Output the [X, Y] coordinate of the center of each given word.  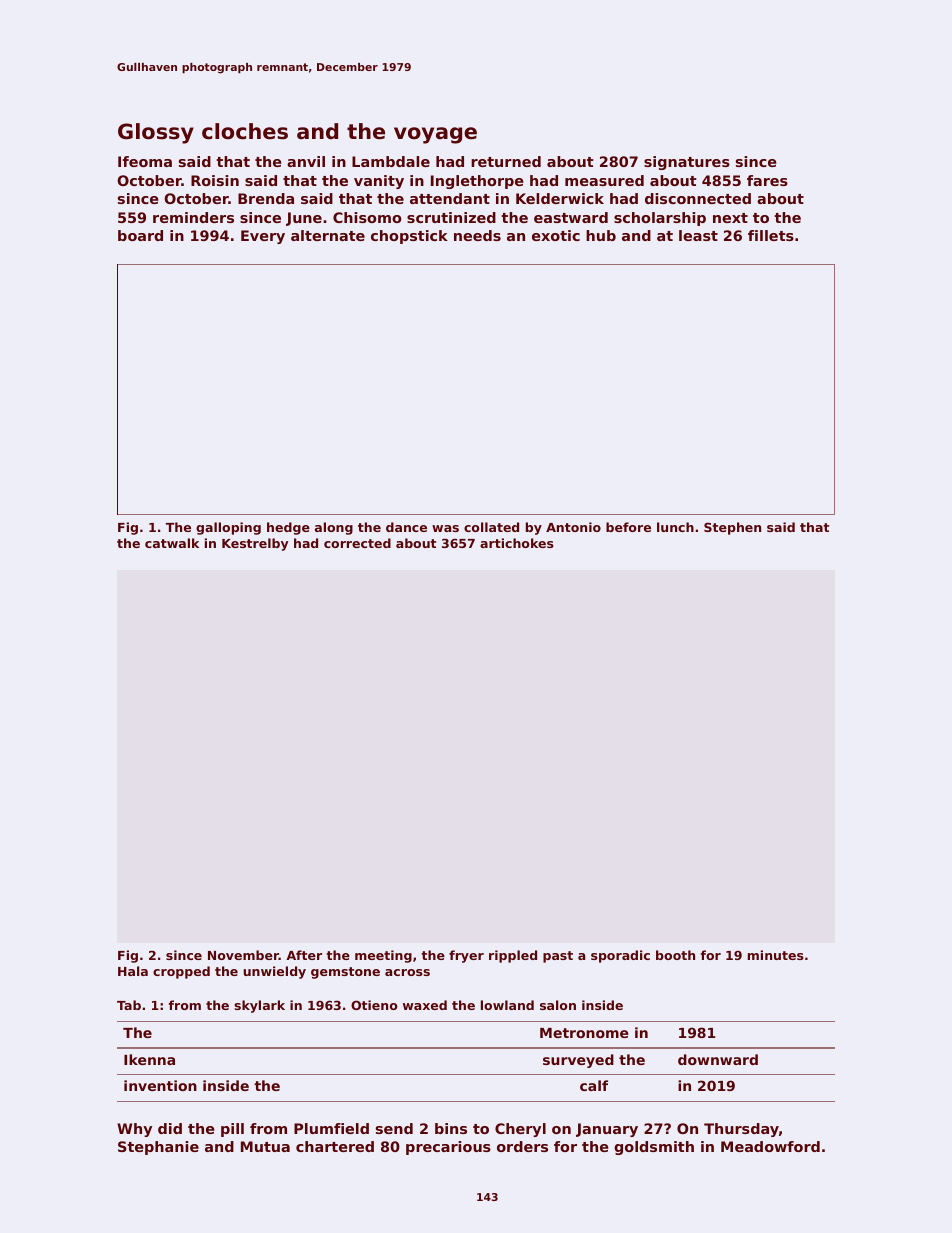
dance [406, 527]
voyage [435, 135]
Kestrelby [255, 544]
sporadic [620, 956]
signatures [687, 163]
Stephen [732, 528]
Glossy [156, 133]
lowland [507, 1005]
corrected [357, 543]
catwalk [172, 543]
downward [718, 1059]
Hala [133, 971]
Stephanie [158, 1148]
